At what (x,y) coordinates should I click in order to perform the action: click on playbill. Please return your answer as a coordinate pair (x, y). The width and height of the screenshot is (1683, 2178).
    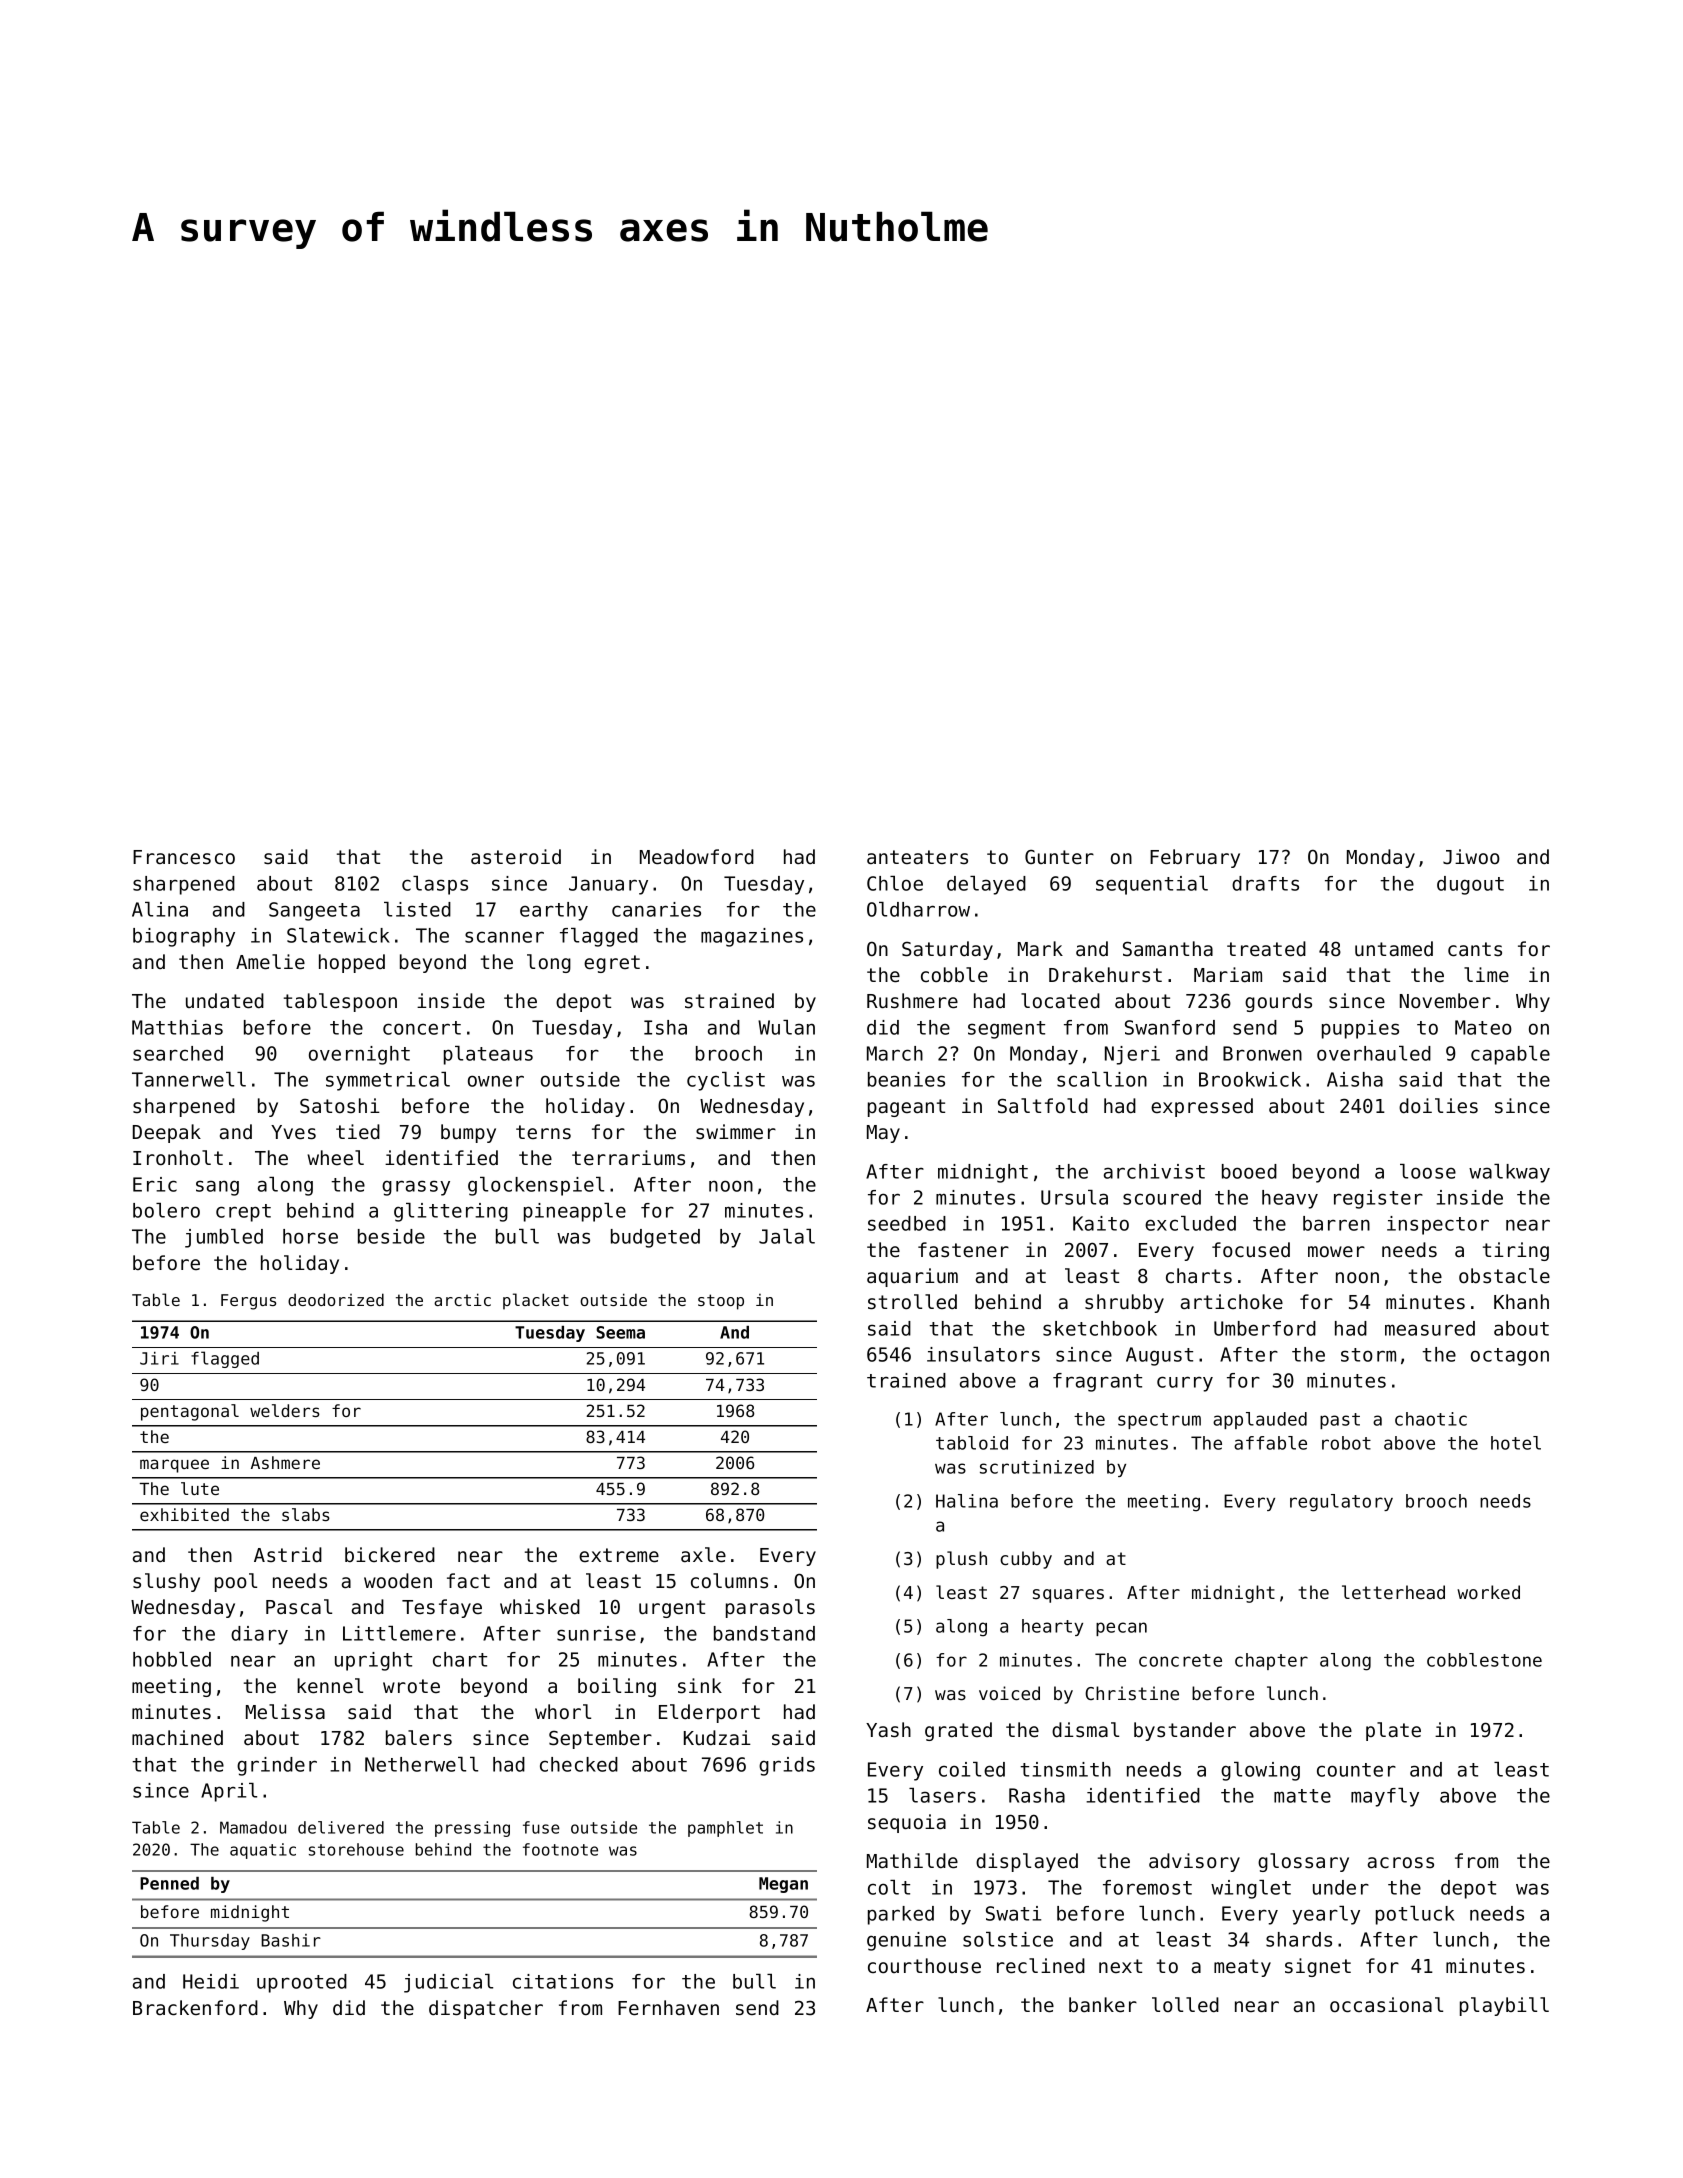
    Looking at the image, I should click on (1504, 2006).
